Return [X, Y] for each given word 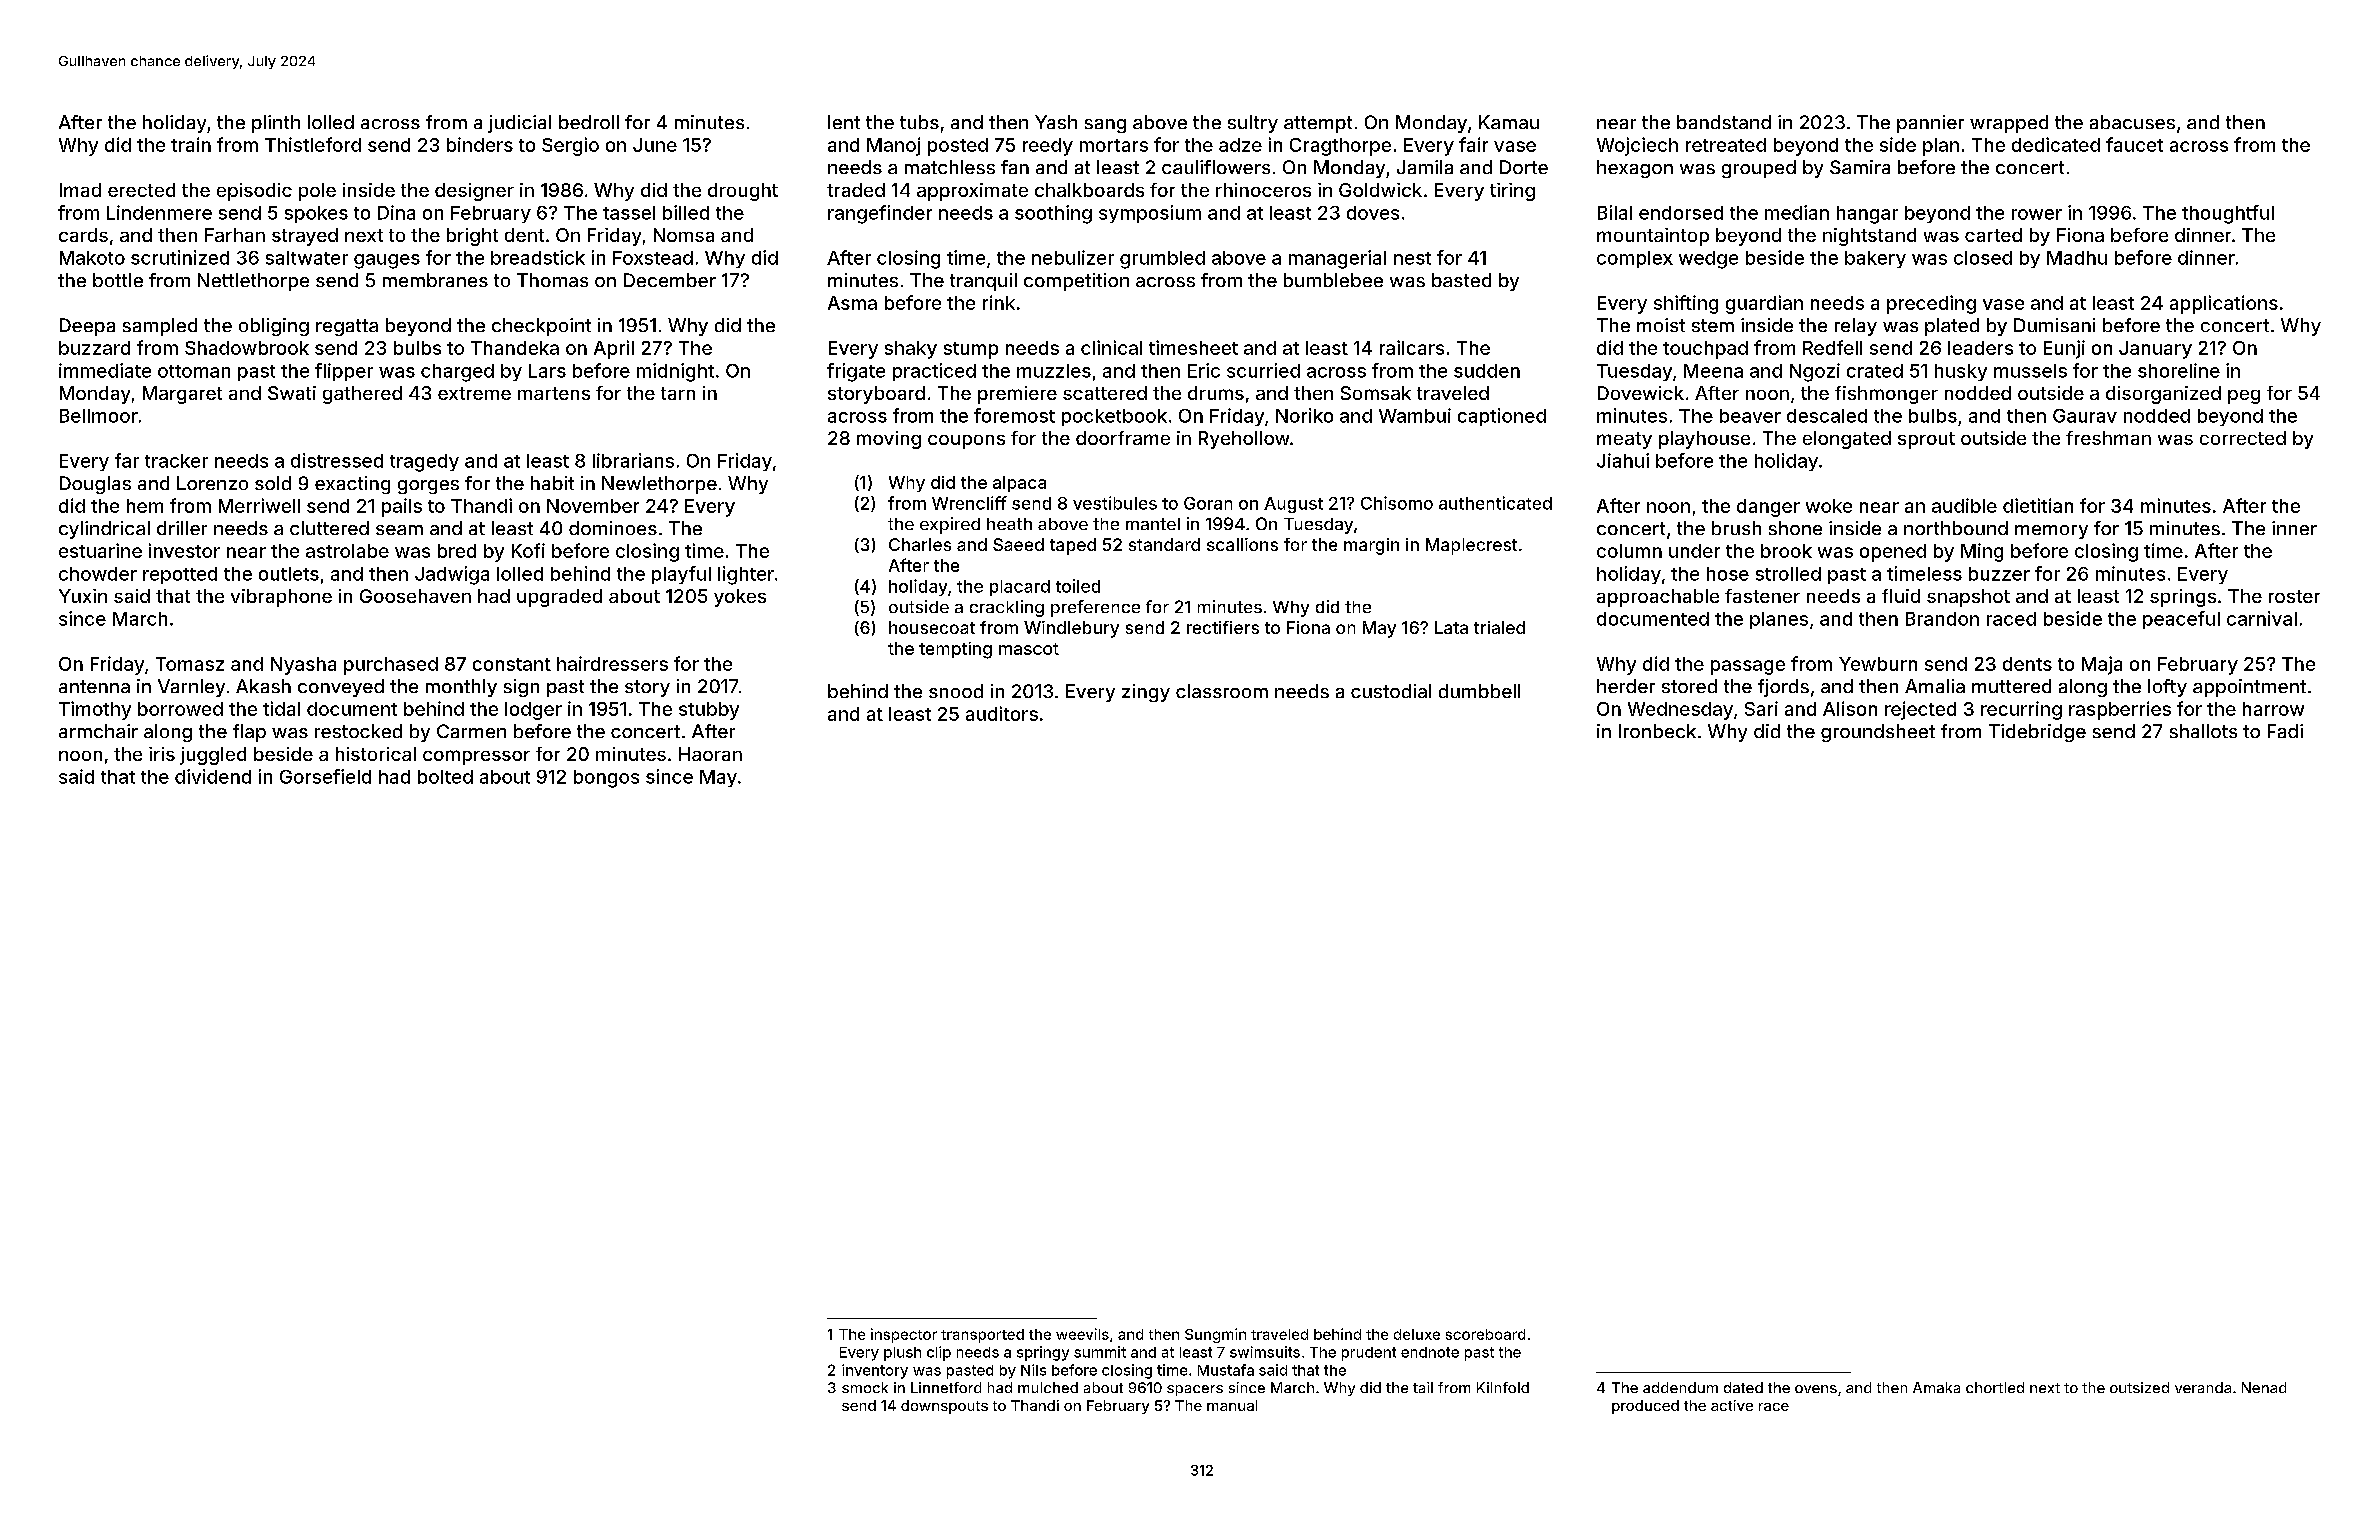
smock [865, 1387]
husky [1961, 372]
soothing [1053, 214]
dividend [213, 776]
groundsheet [1878, 733]
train [191, 144]
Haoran [710, 754]
